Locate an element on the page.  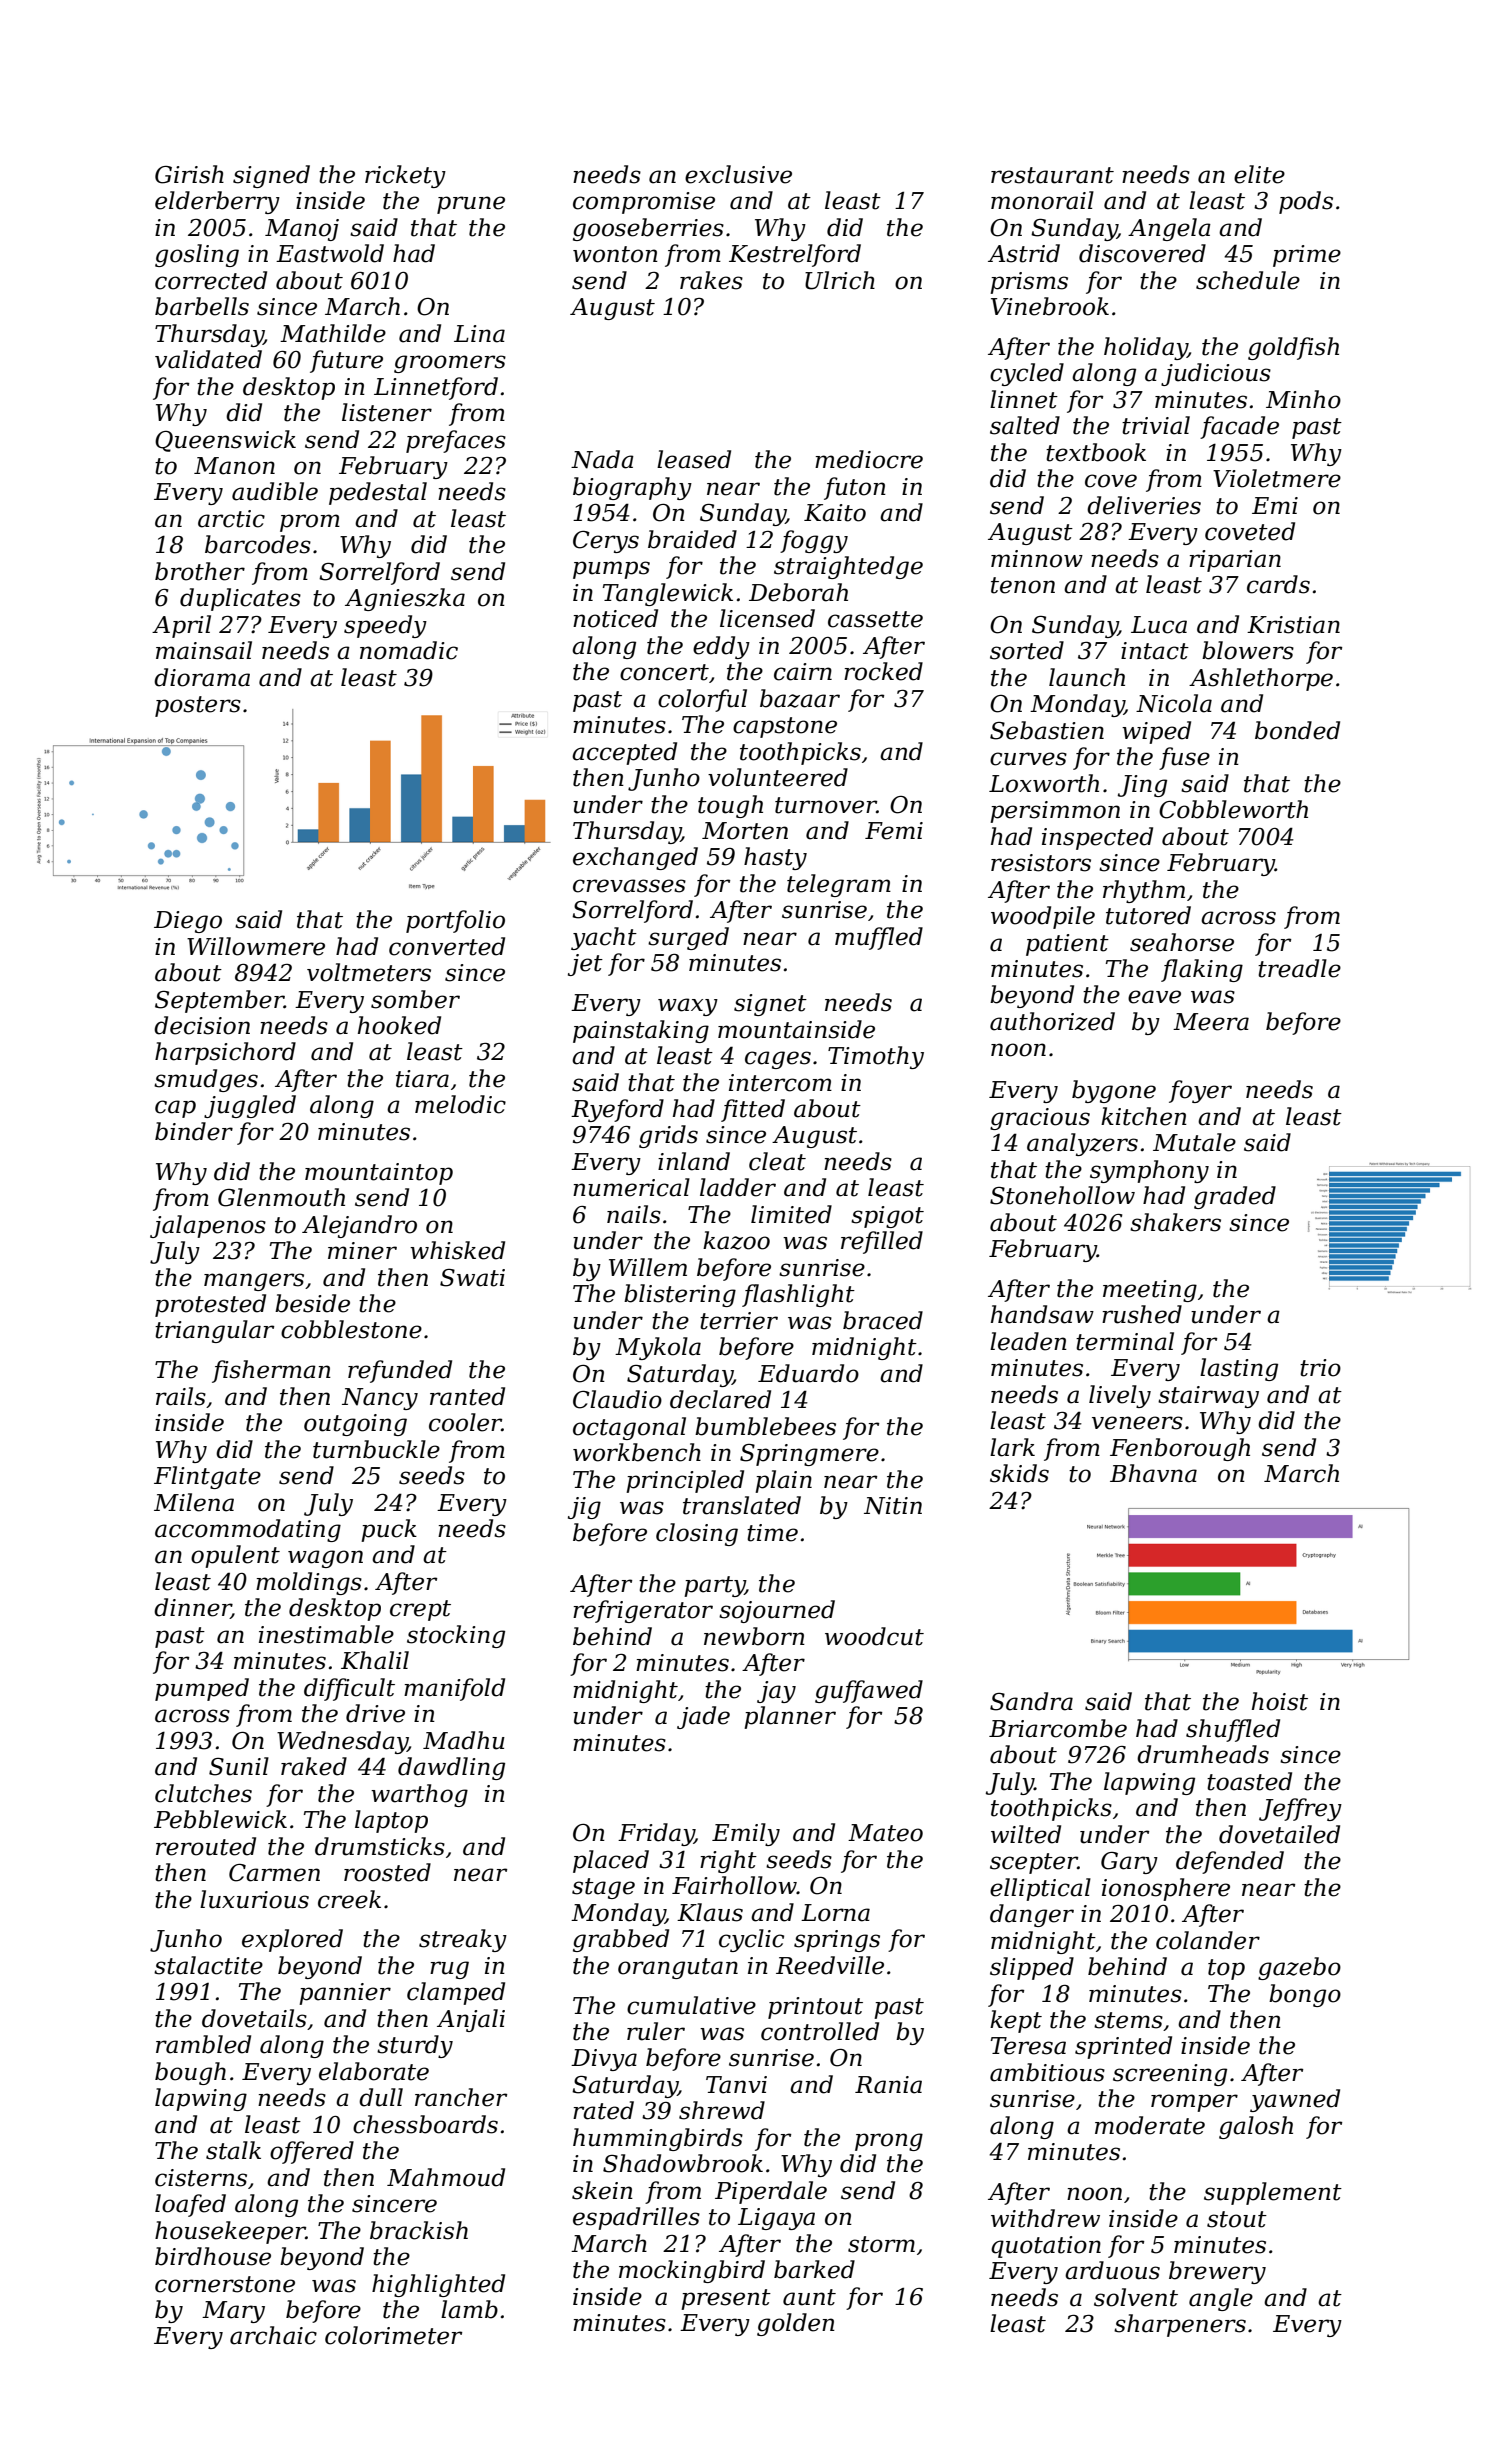
gazebo is located at coordinates (1299, 1968).
